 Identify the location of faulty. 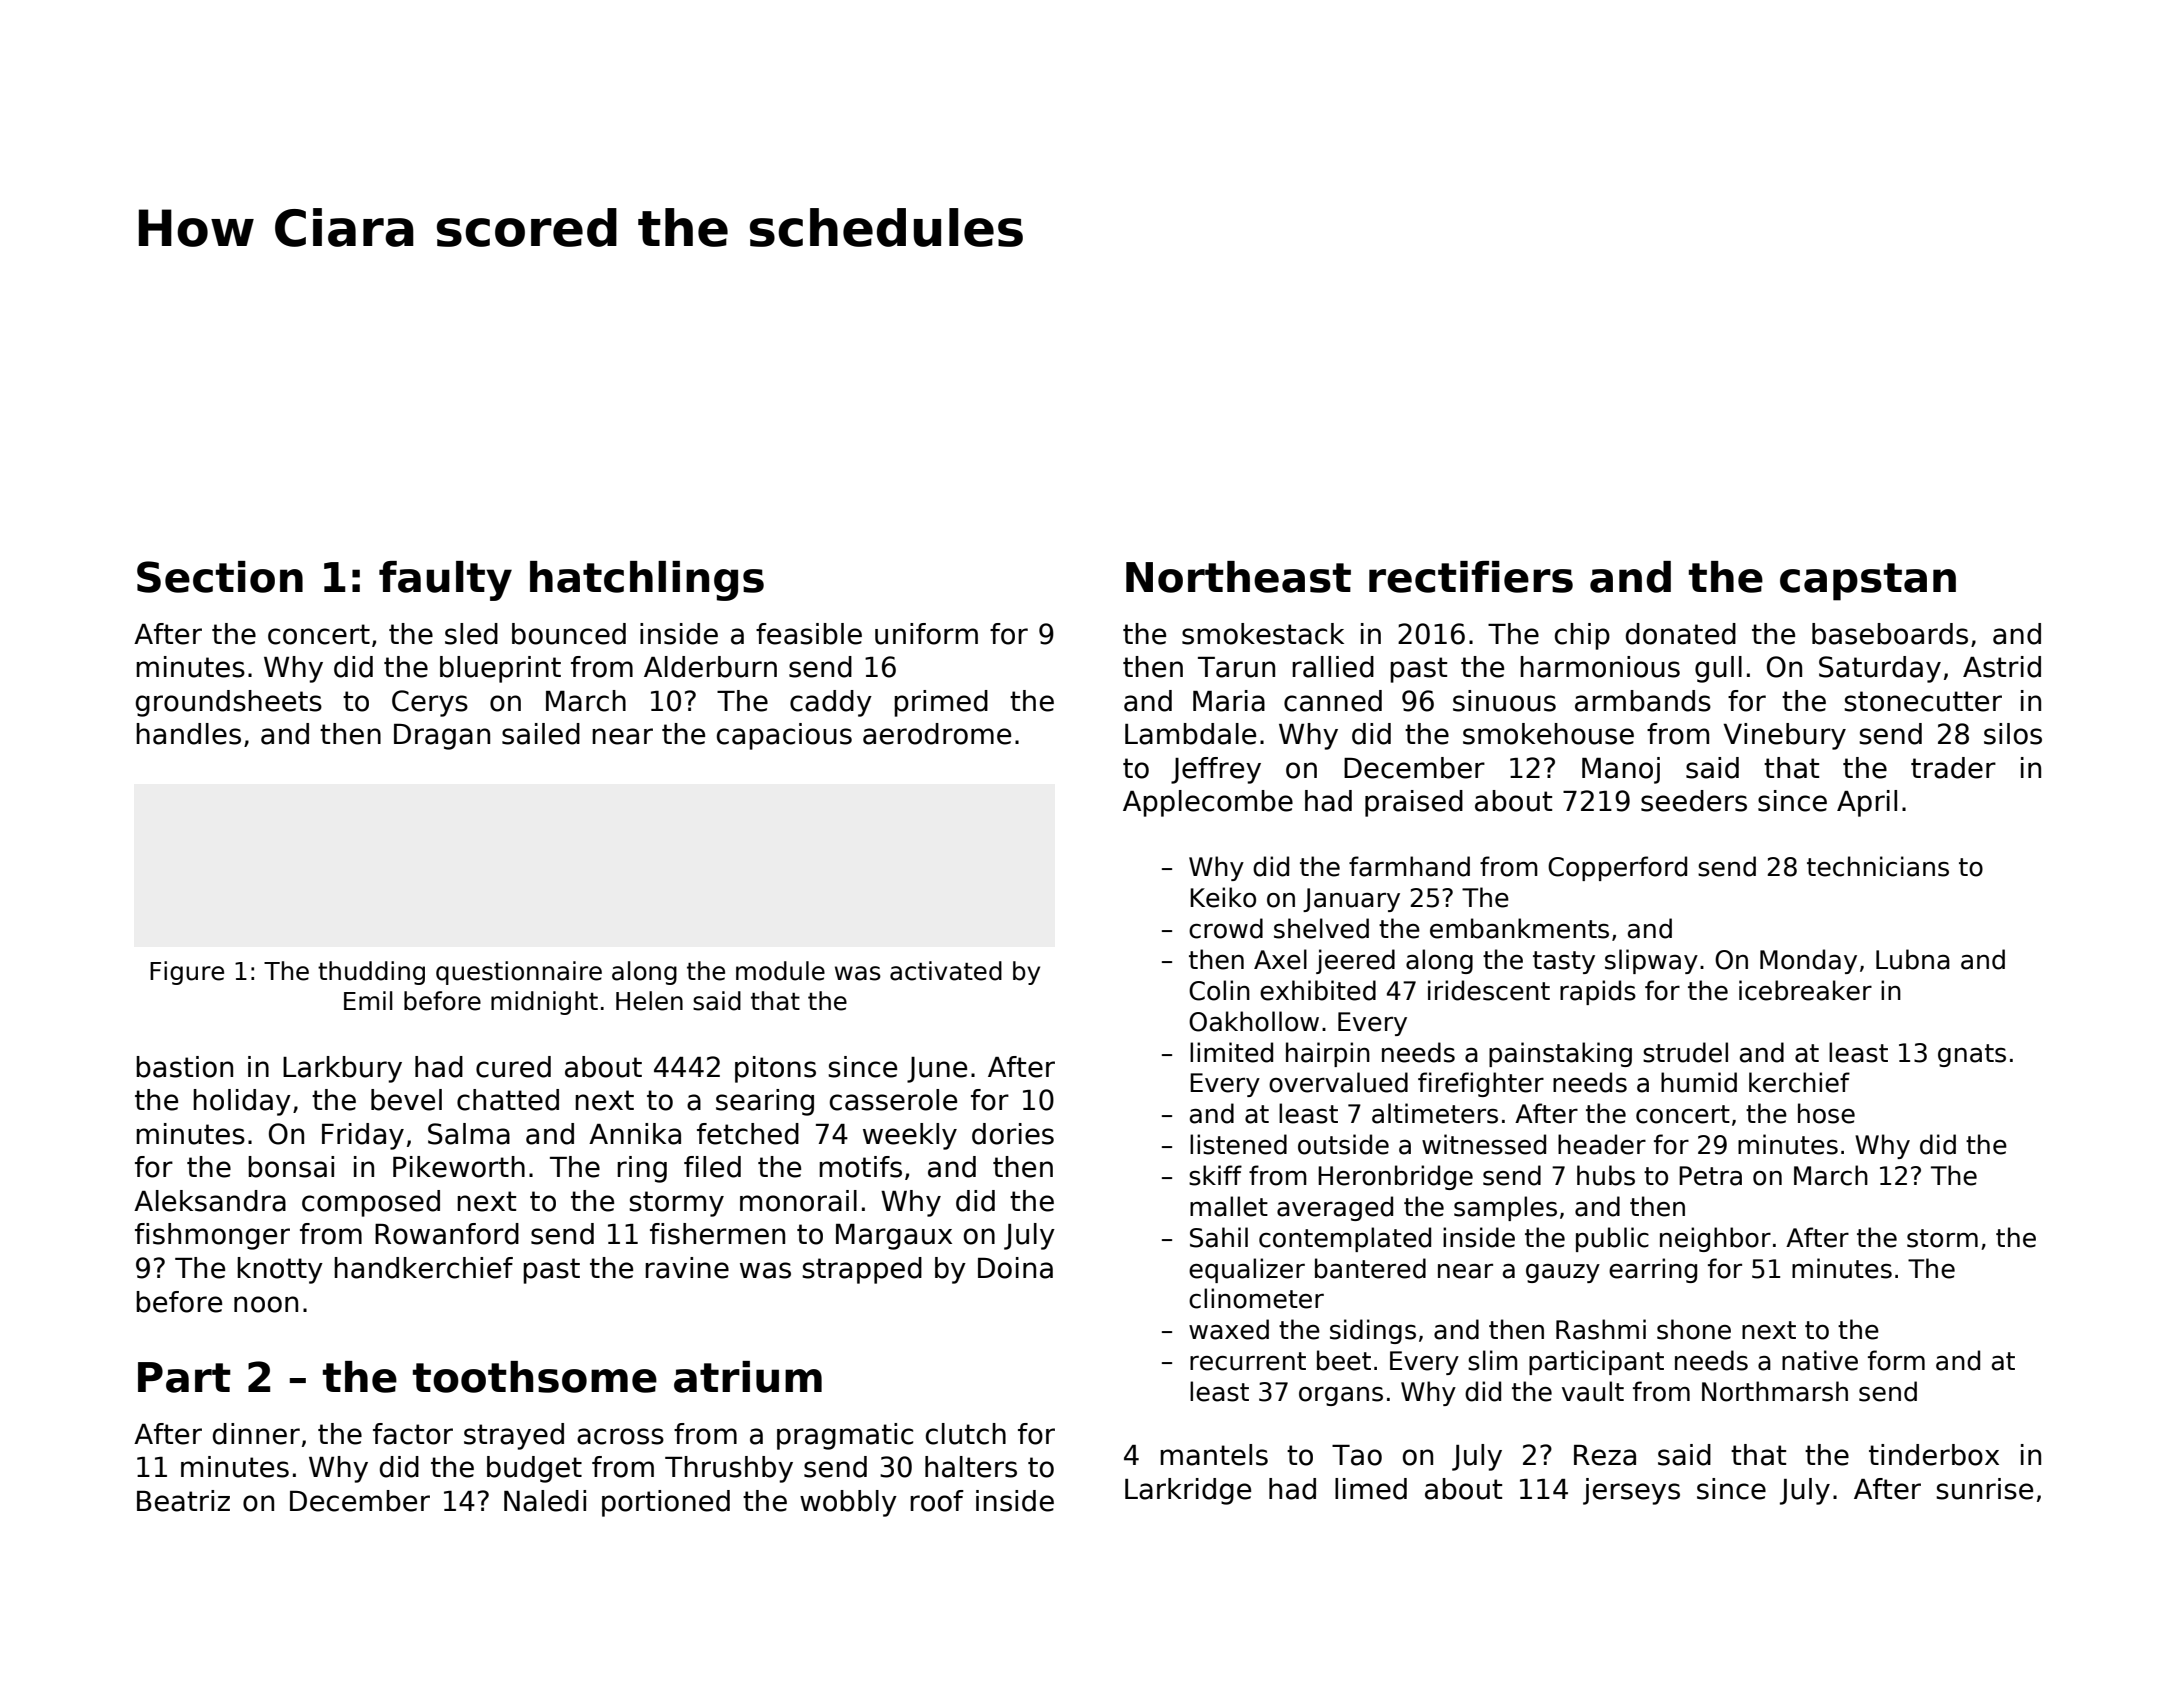
(445, 581).
